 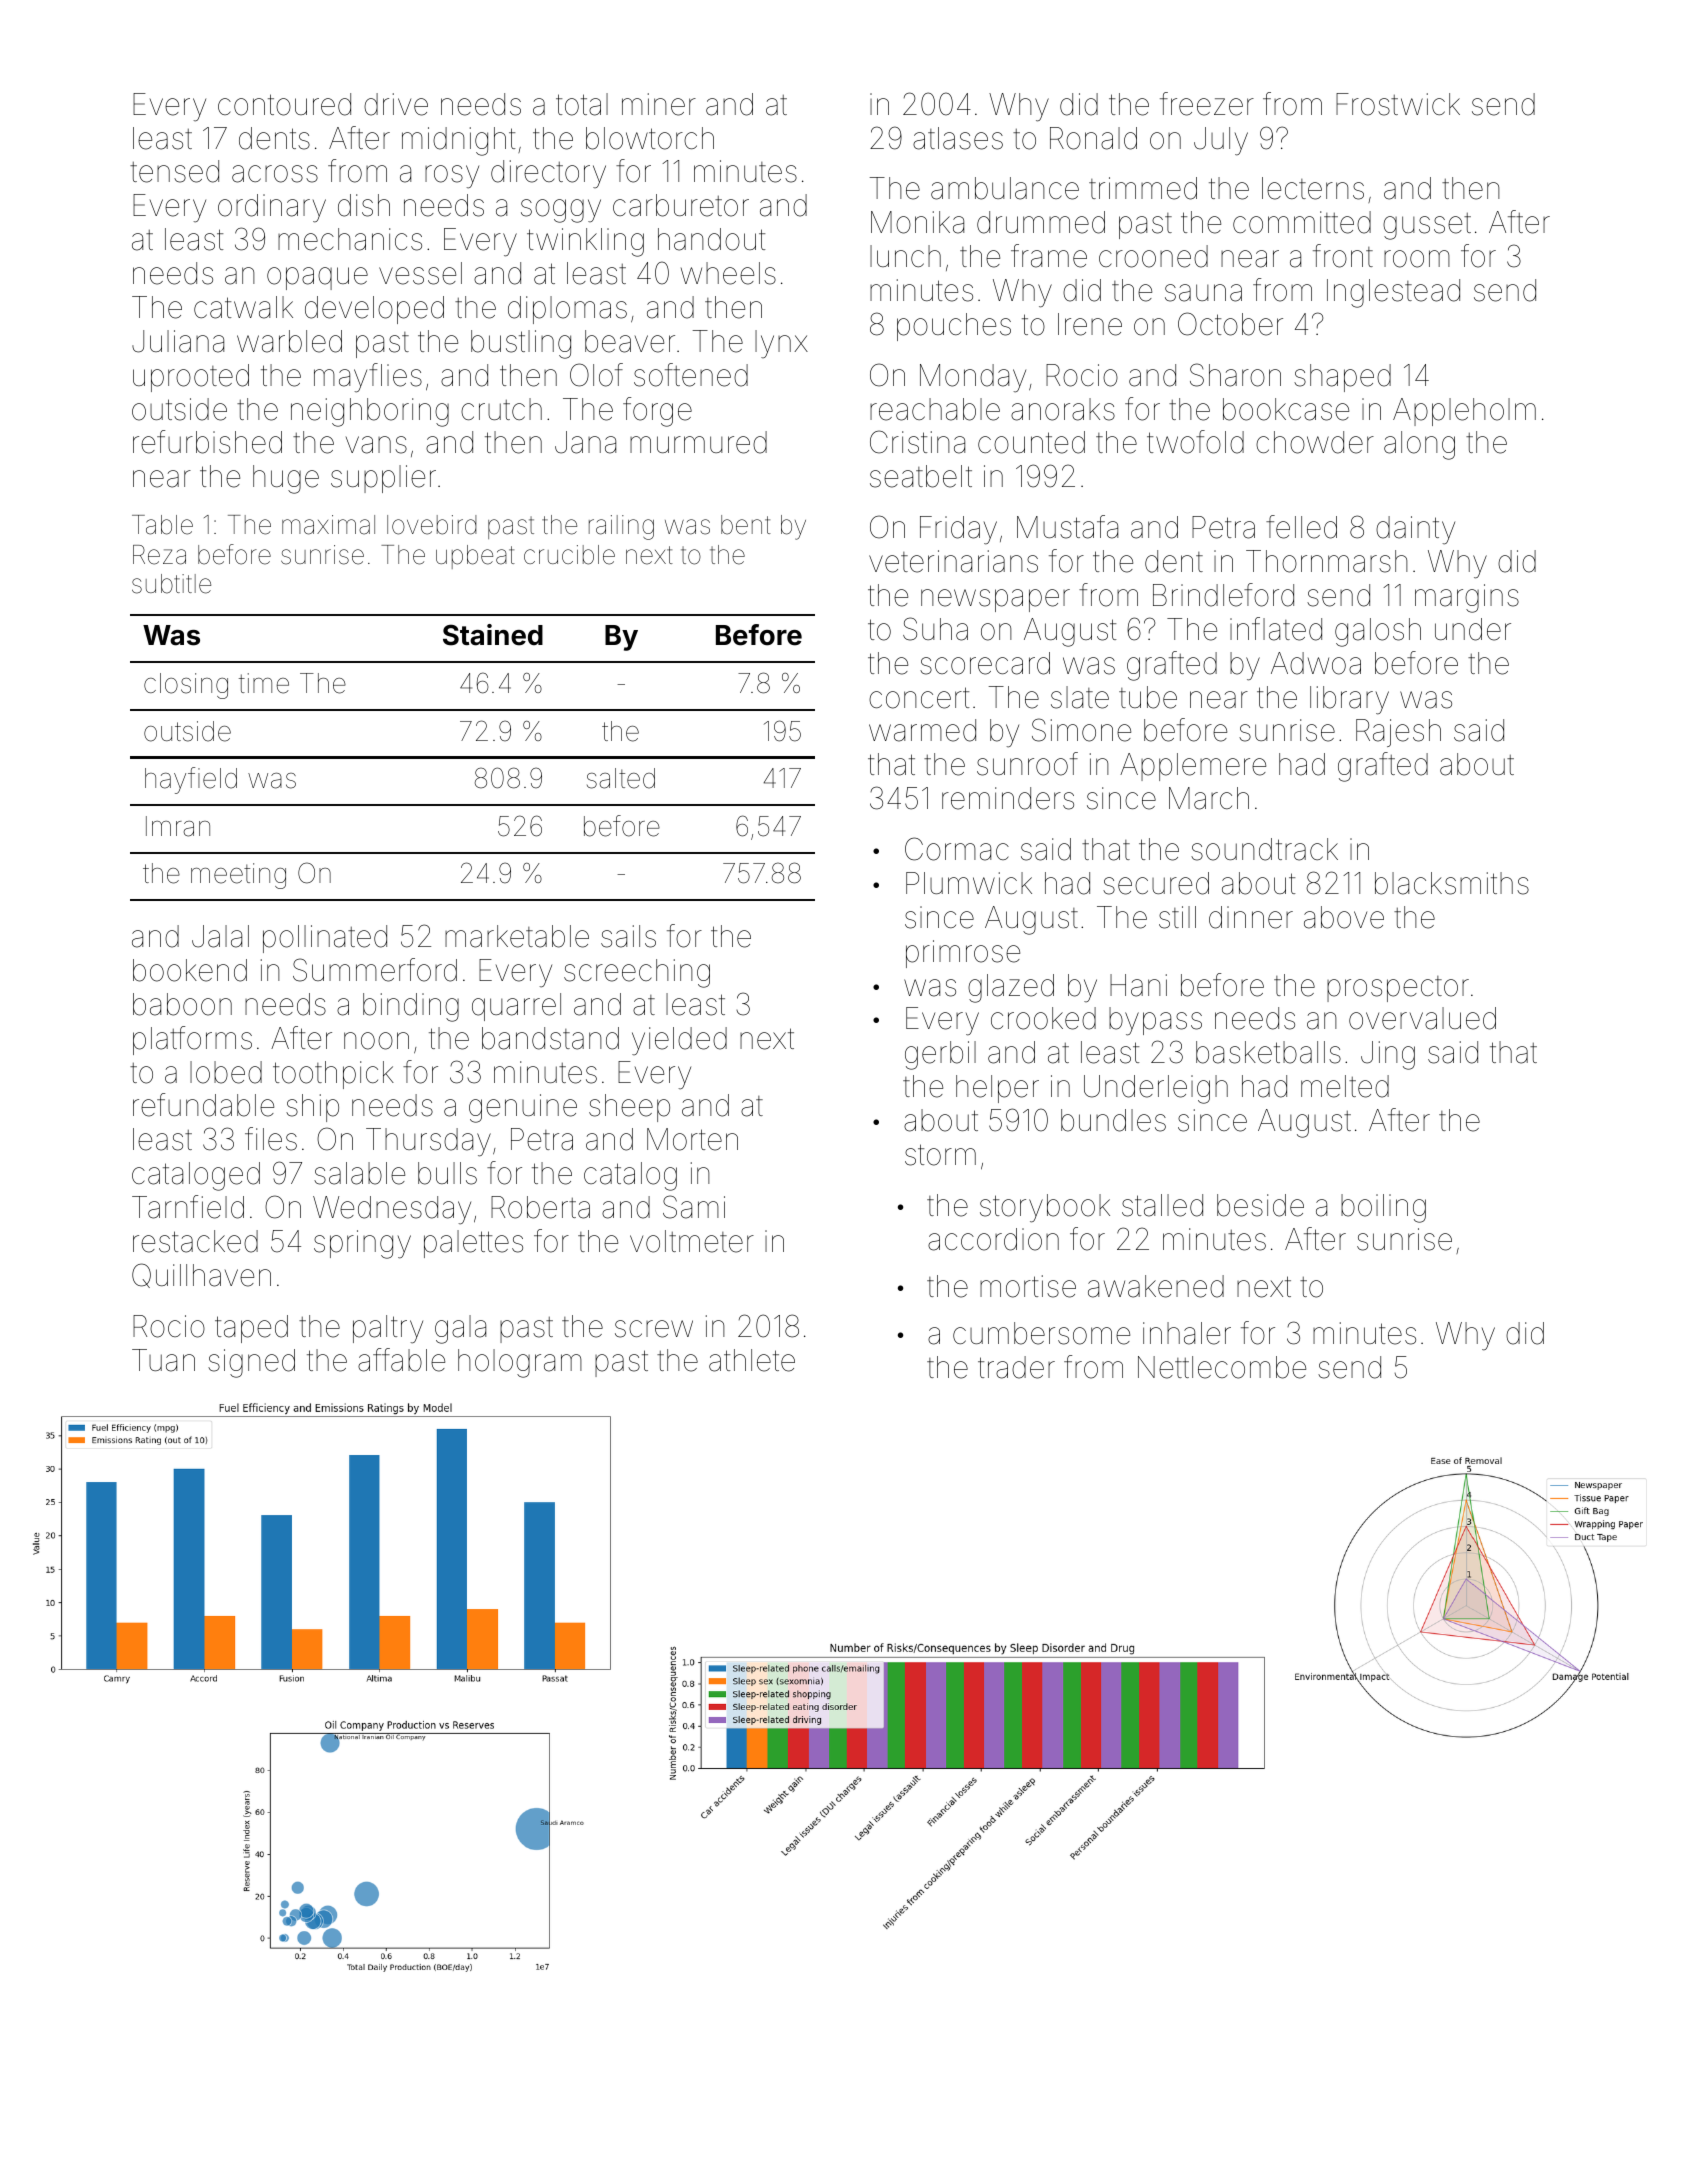 What do you see at coordinates (752, 1360) in the image?
I see `athlete` at bounding box center [752, 1360].
